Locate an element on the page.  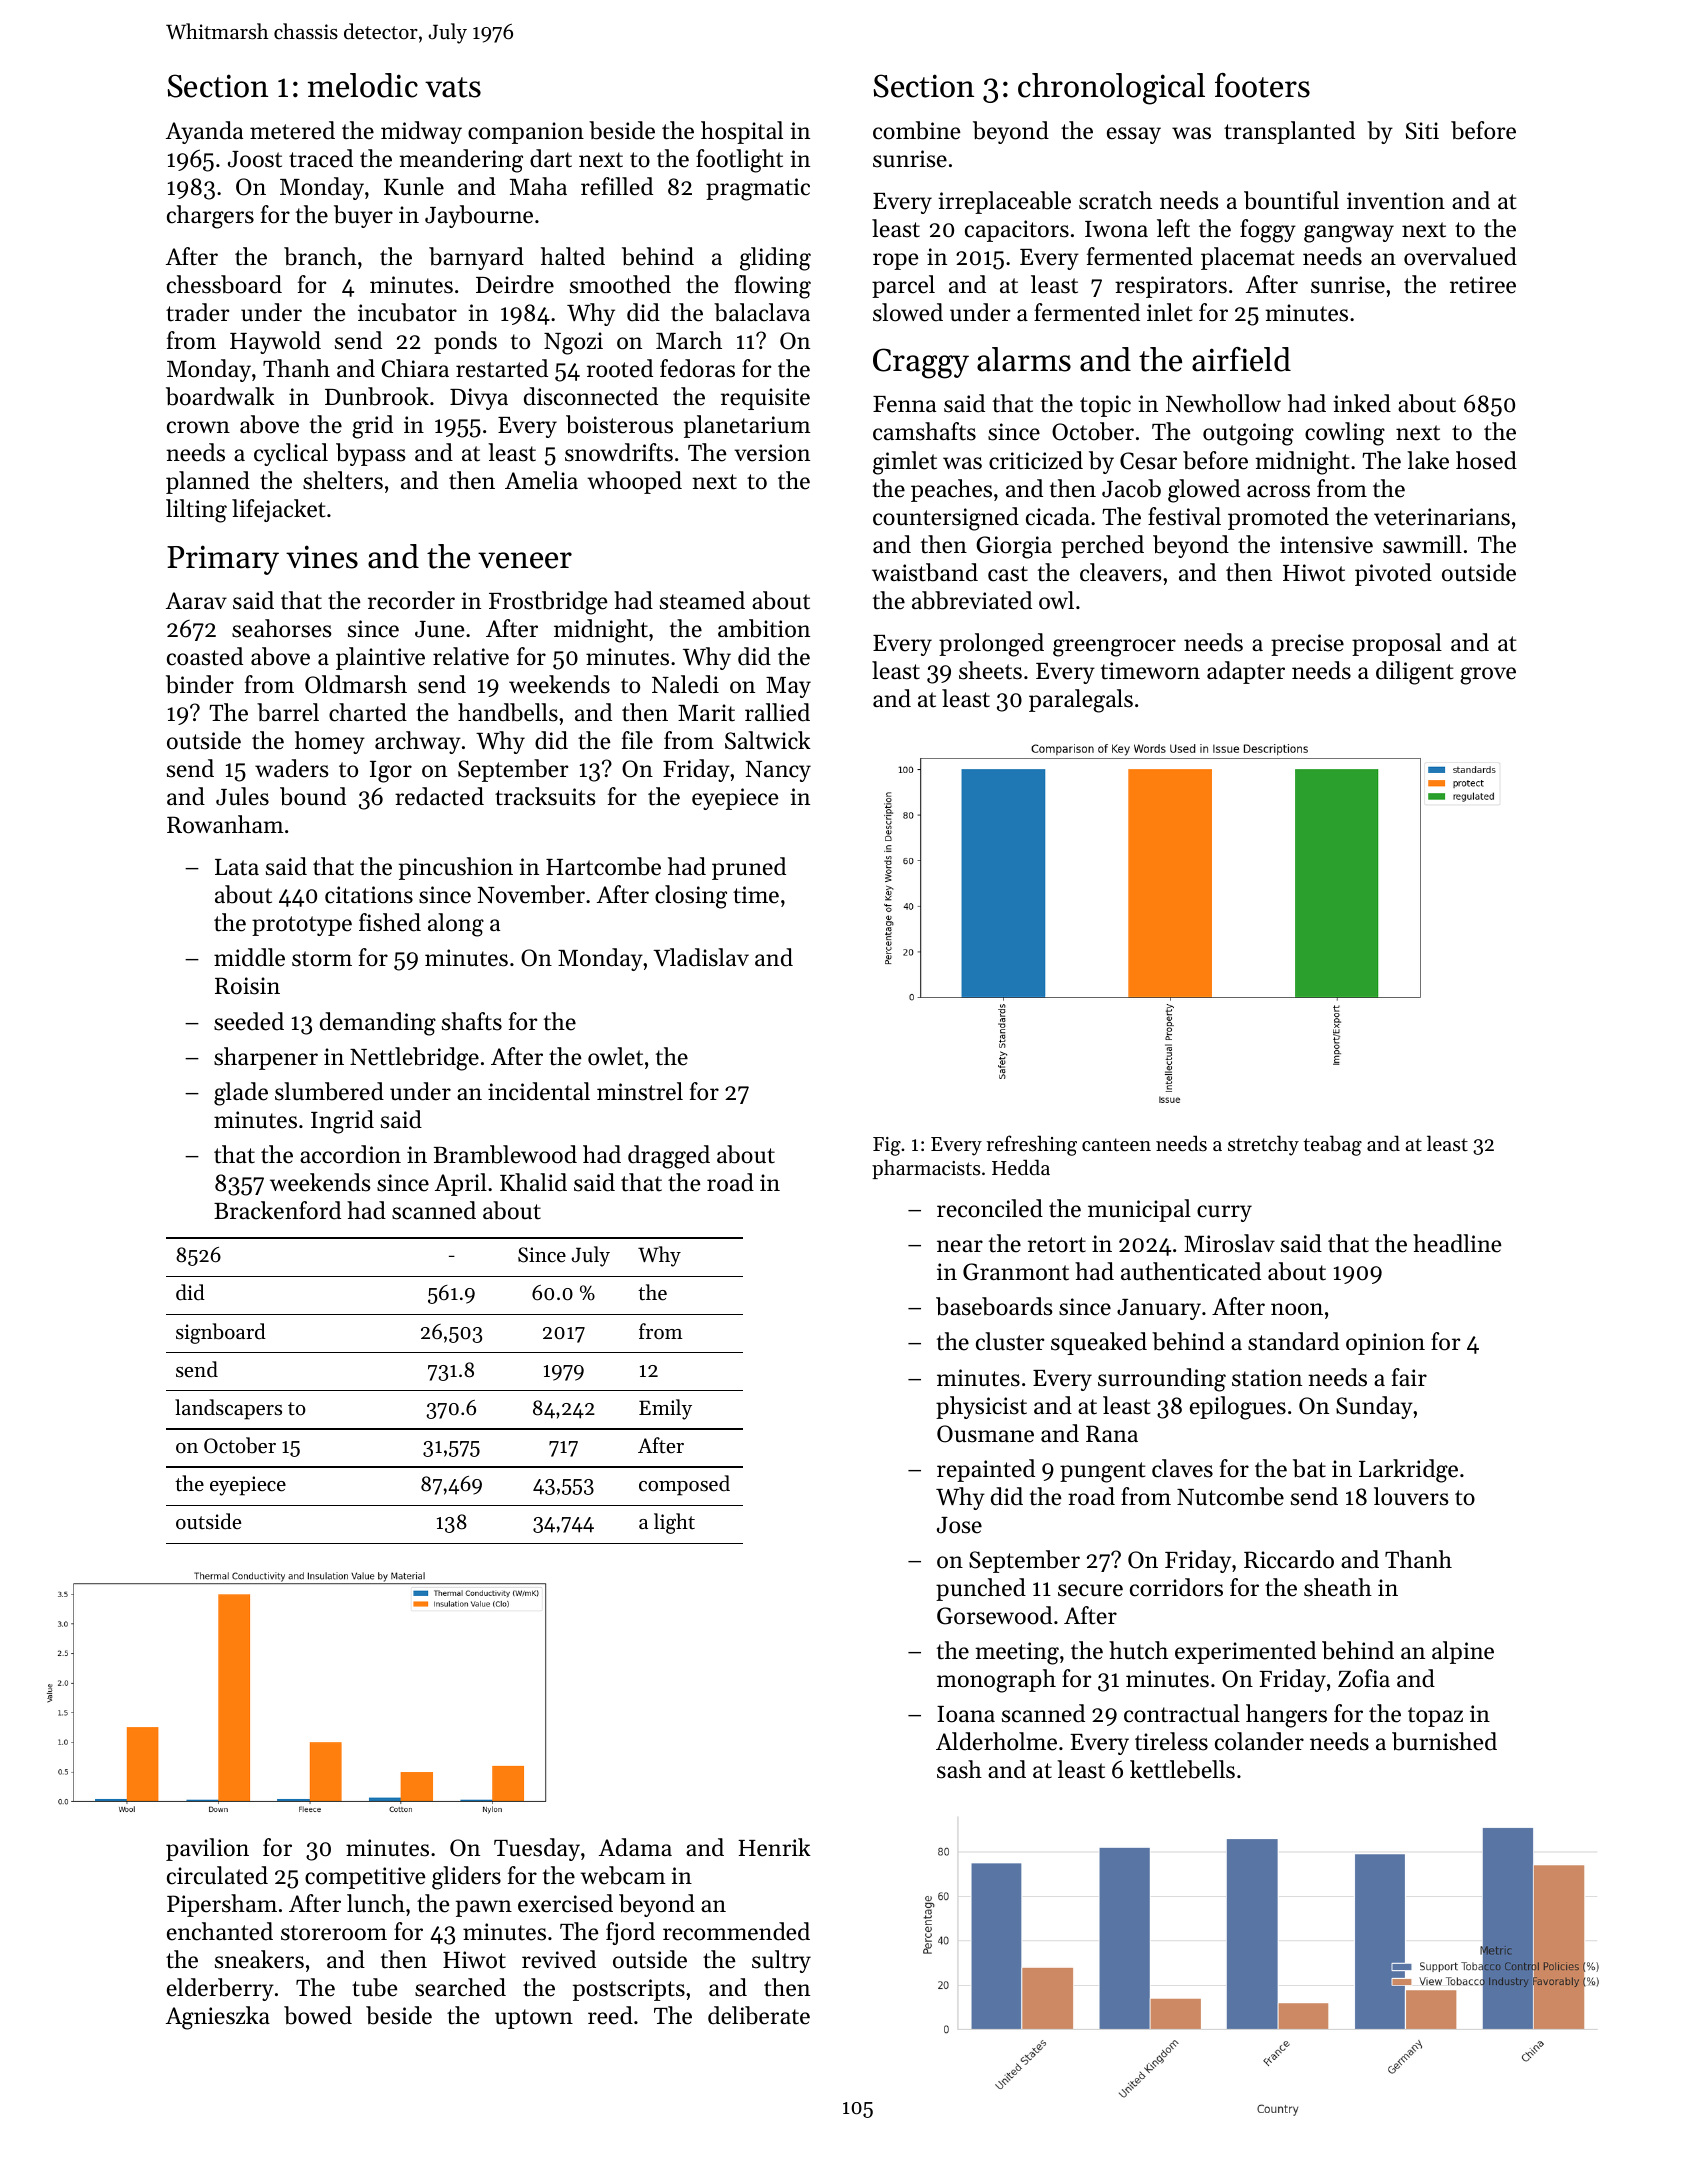
smoothed is located at coordinates (620, 284).
